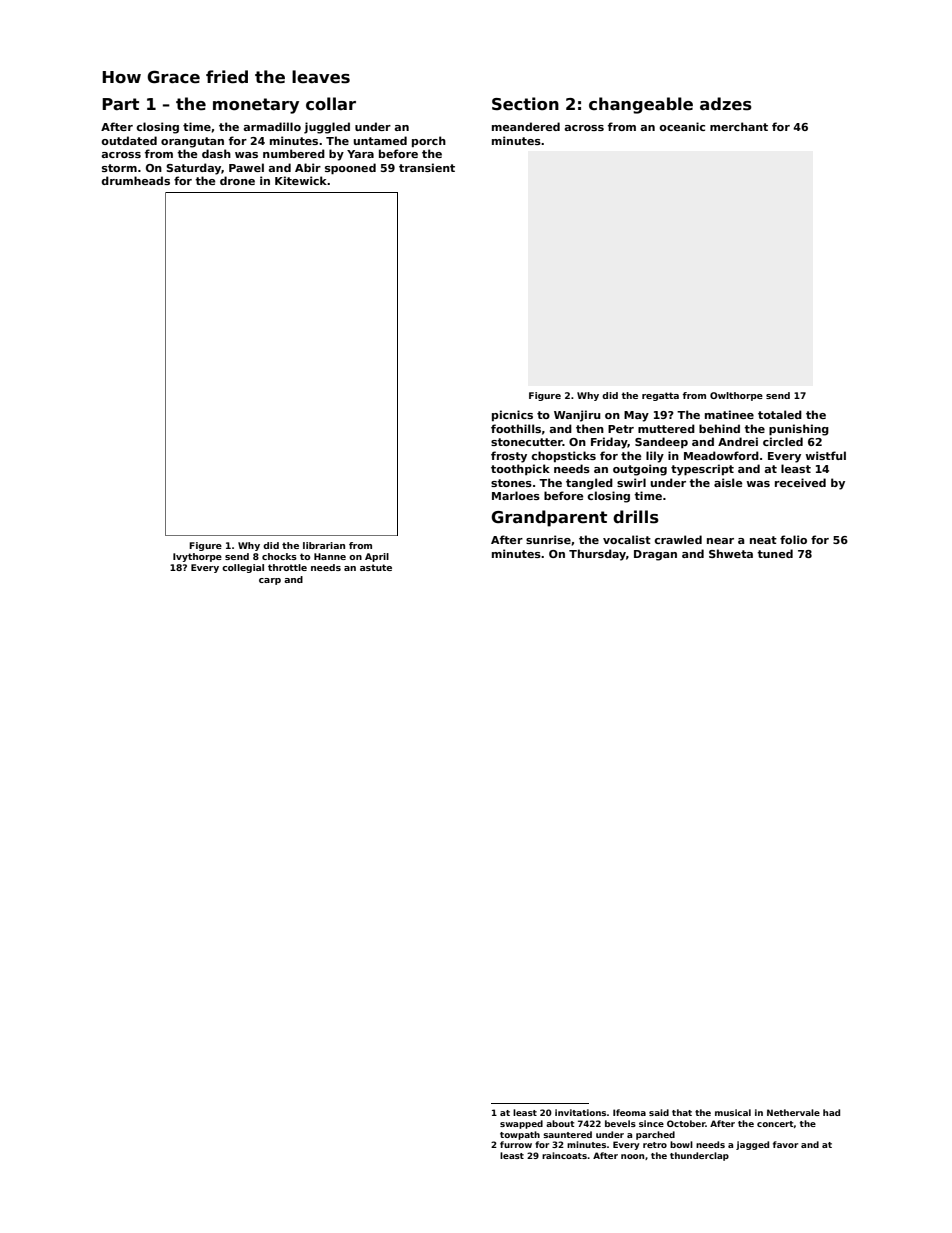  What do you see at coordinates (197, 557) in the screenshot?
I see `Ivythorpe` at bounding box center [197, 557].
